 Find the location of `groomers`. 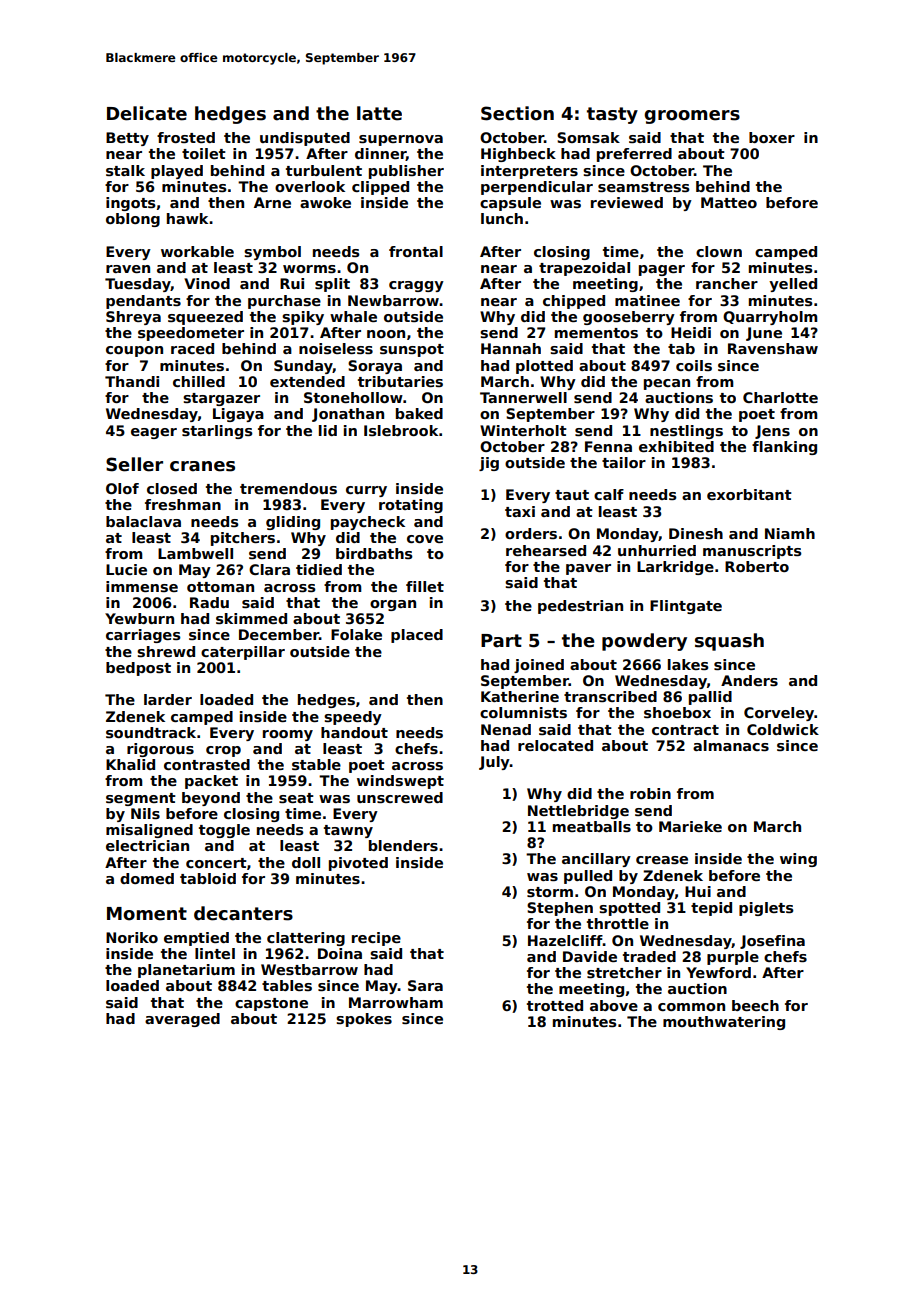

groomers is located at coordinates (692, 117).
